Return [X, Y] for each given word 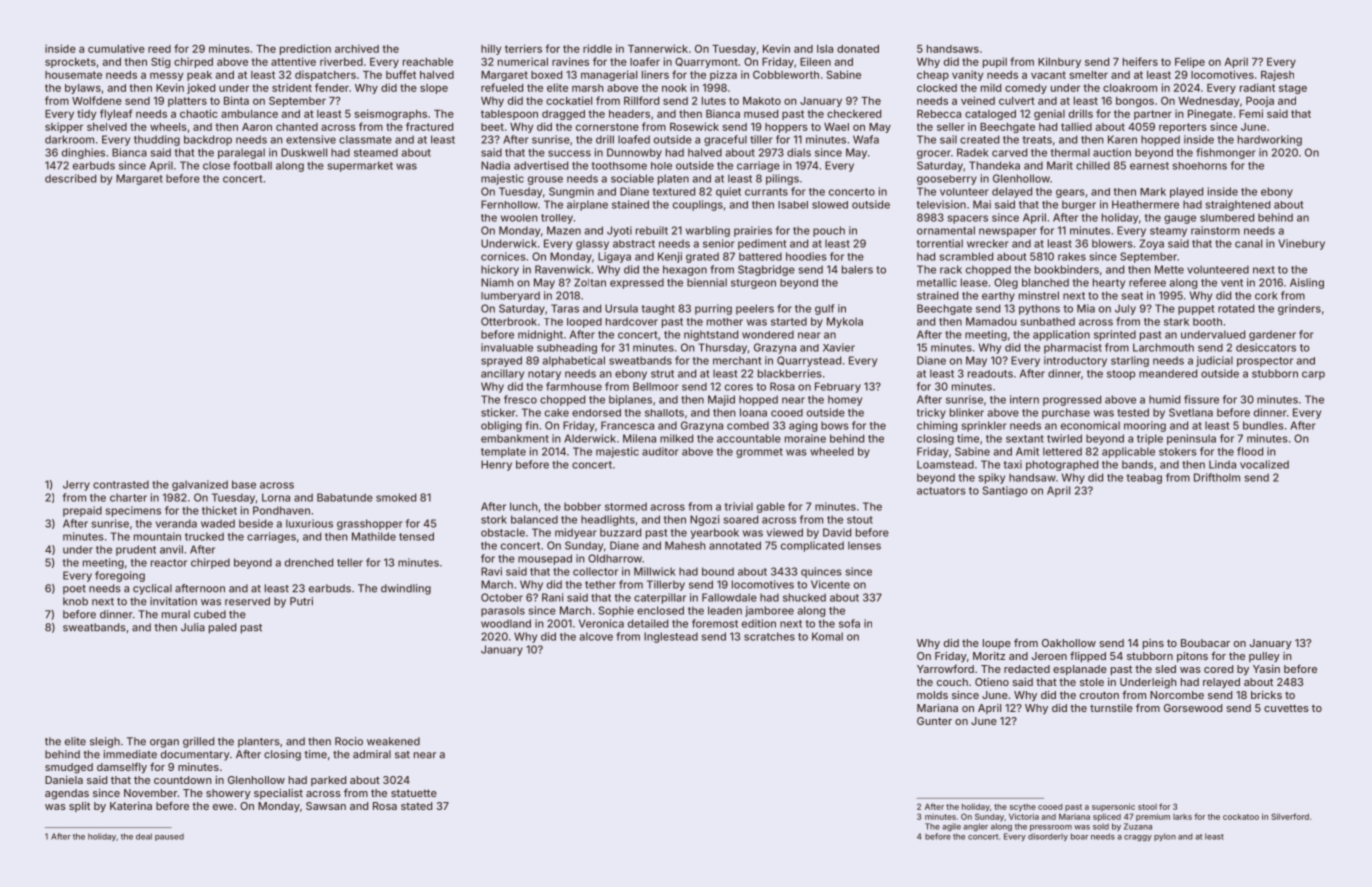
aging [803, 426]
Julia [193, 627]
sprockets [70, 63]
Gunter [934, 721]
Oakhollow [1069, 643]
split [79, 807]
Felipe [1190, 62]
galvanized [200, 485]
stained [630, 204]
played [1186, 192]
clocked [937, 88]
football [252, 165]
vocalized [1264, 464]
